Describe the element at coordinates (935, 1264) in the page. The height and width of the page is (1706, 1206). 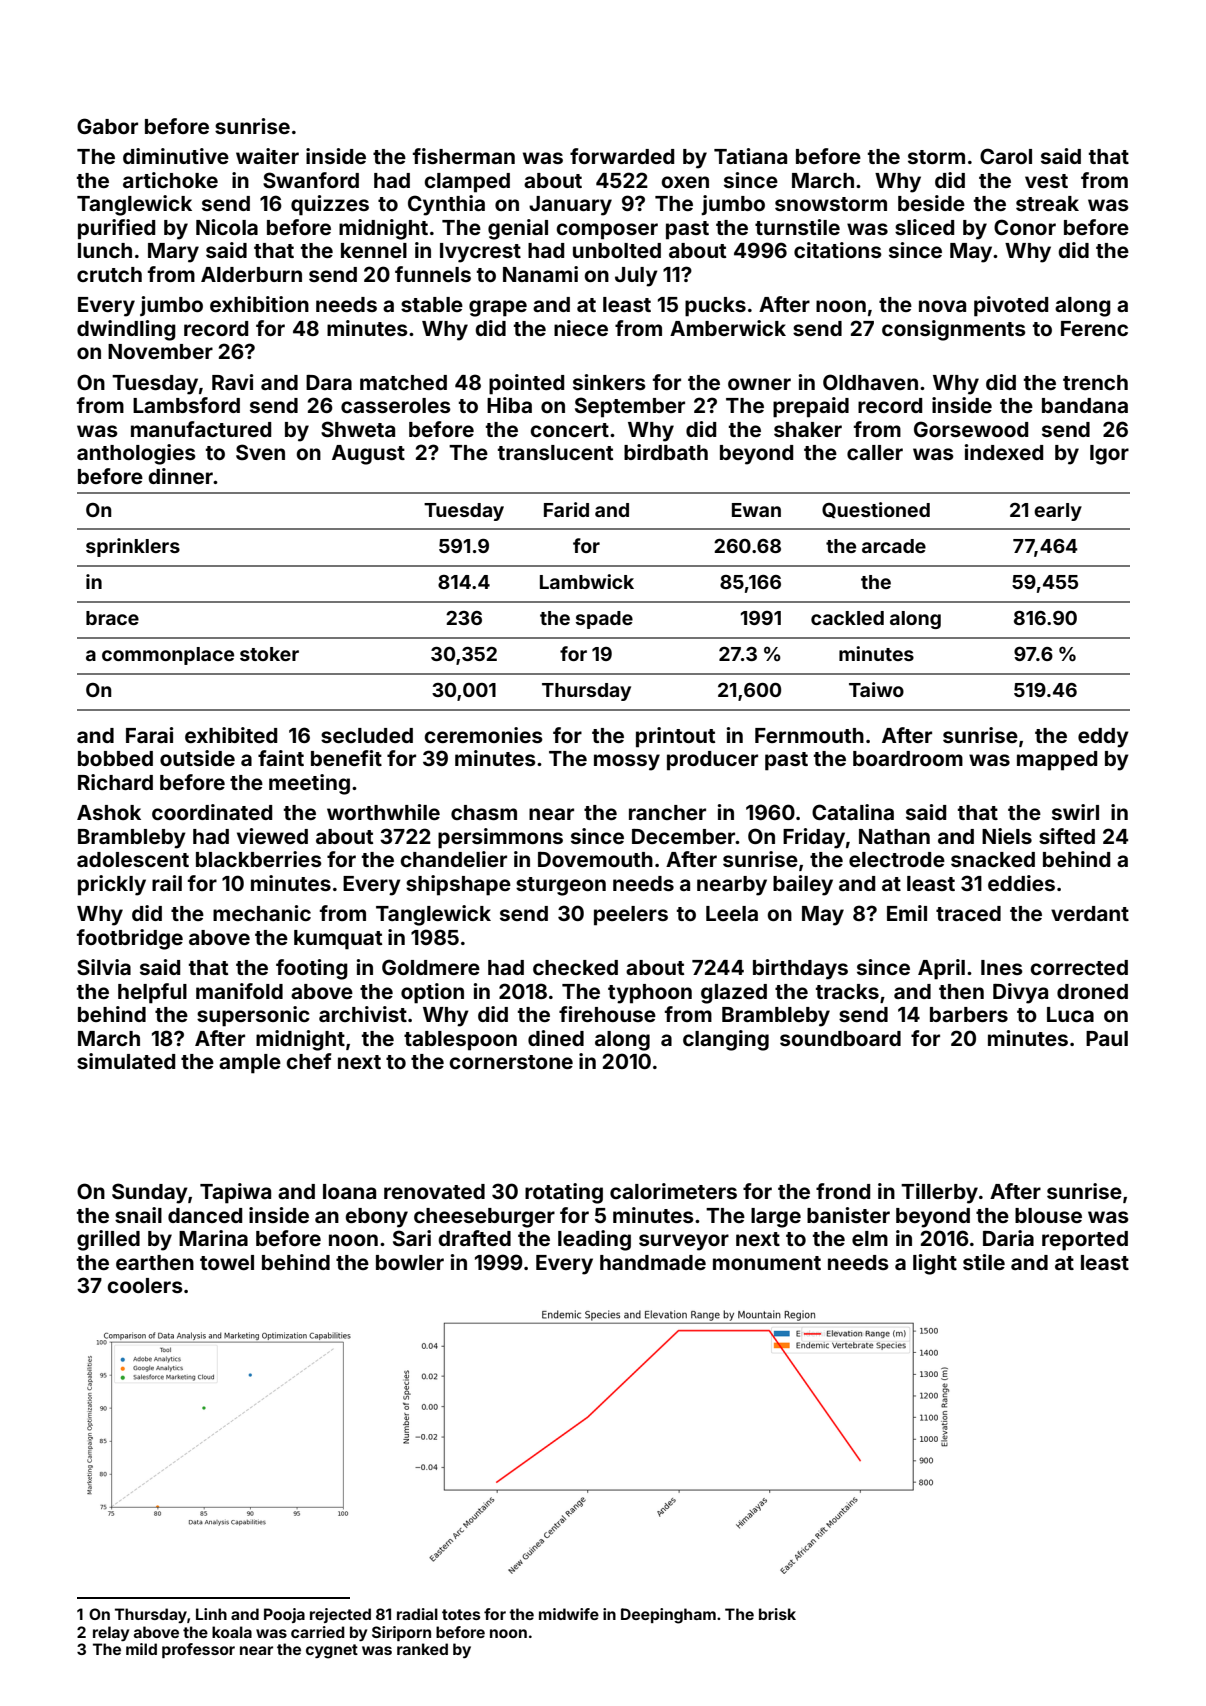
I see `light` at that location.
